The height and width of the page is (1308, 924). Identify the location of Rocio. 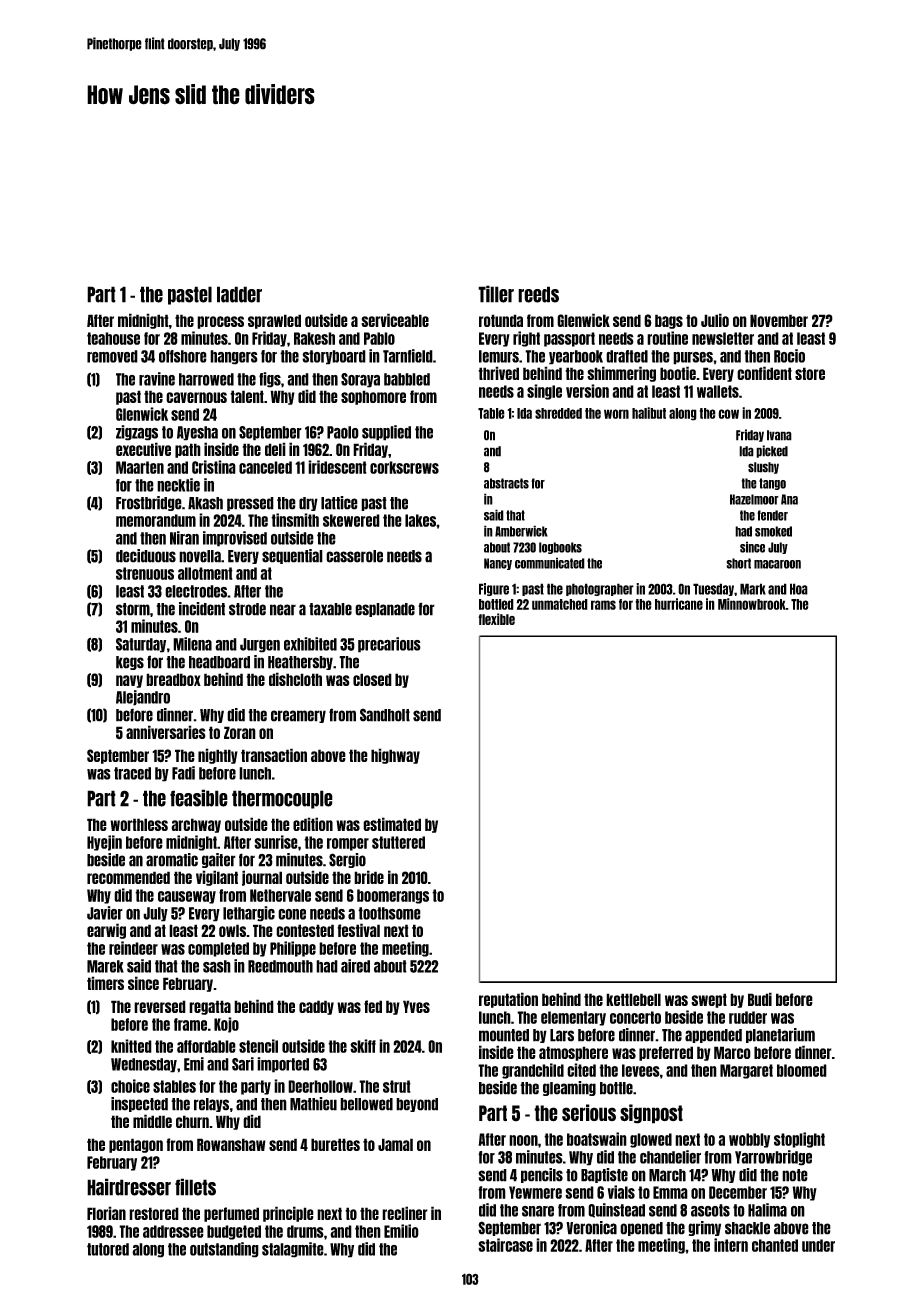
(789, 356).
